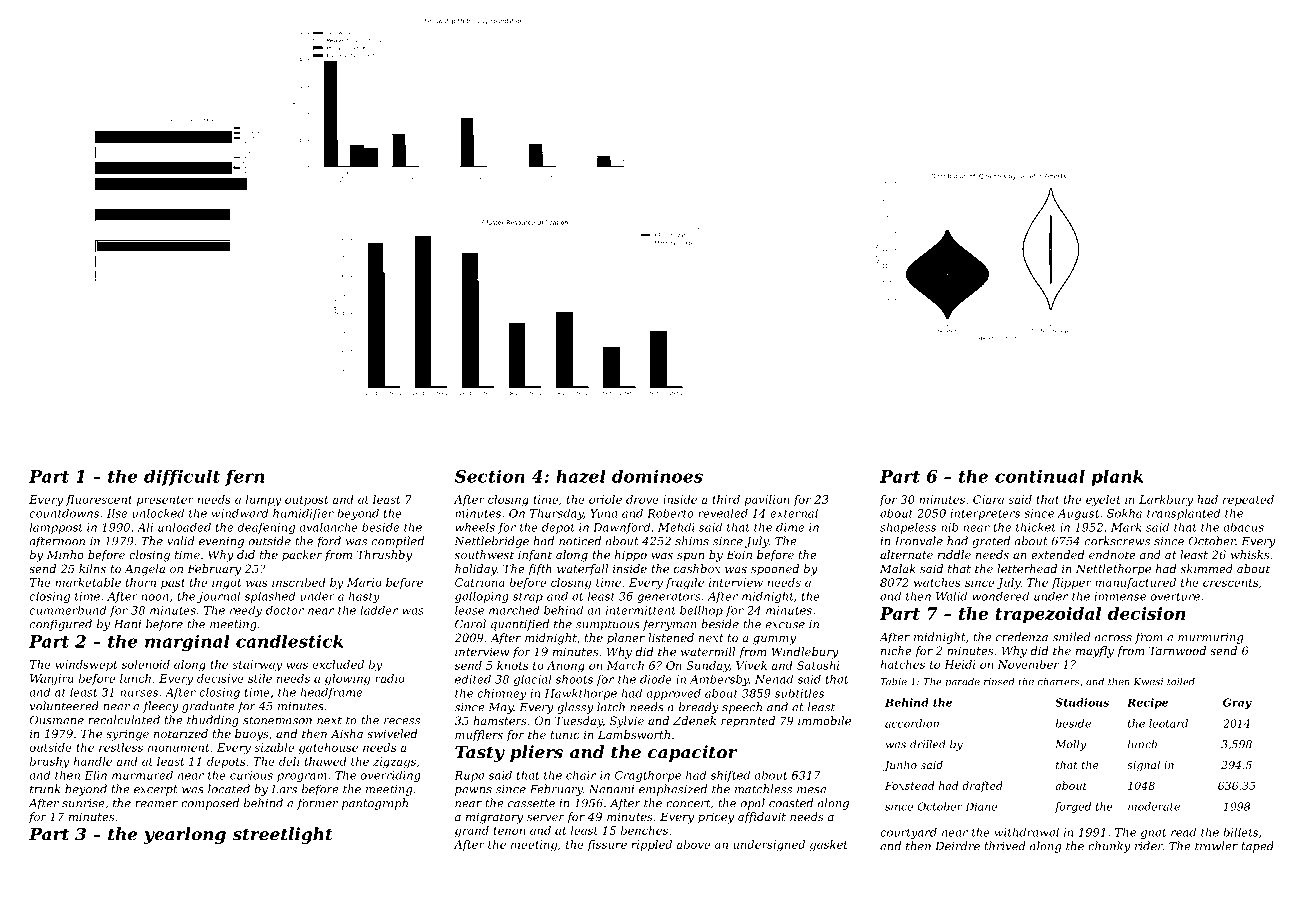 The height and width of the document is (924, 1308). What do you see at coordinates (99, 500) in the document?
I see `fluorescent` at bounding box center [99, 500].
